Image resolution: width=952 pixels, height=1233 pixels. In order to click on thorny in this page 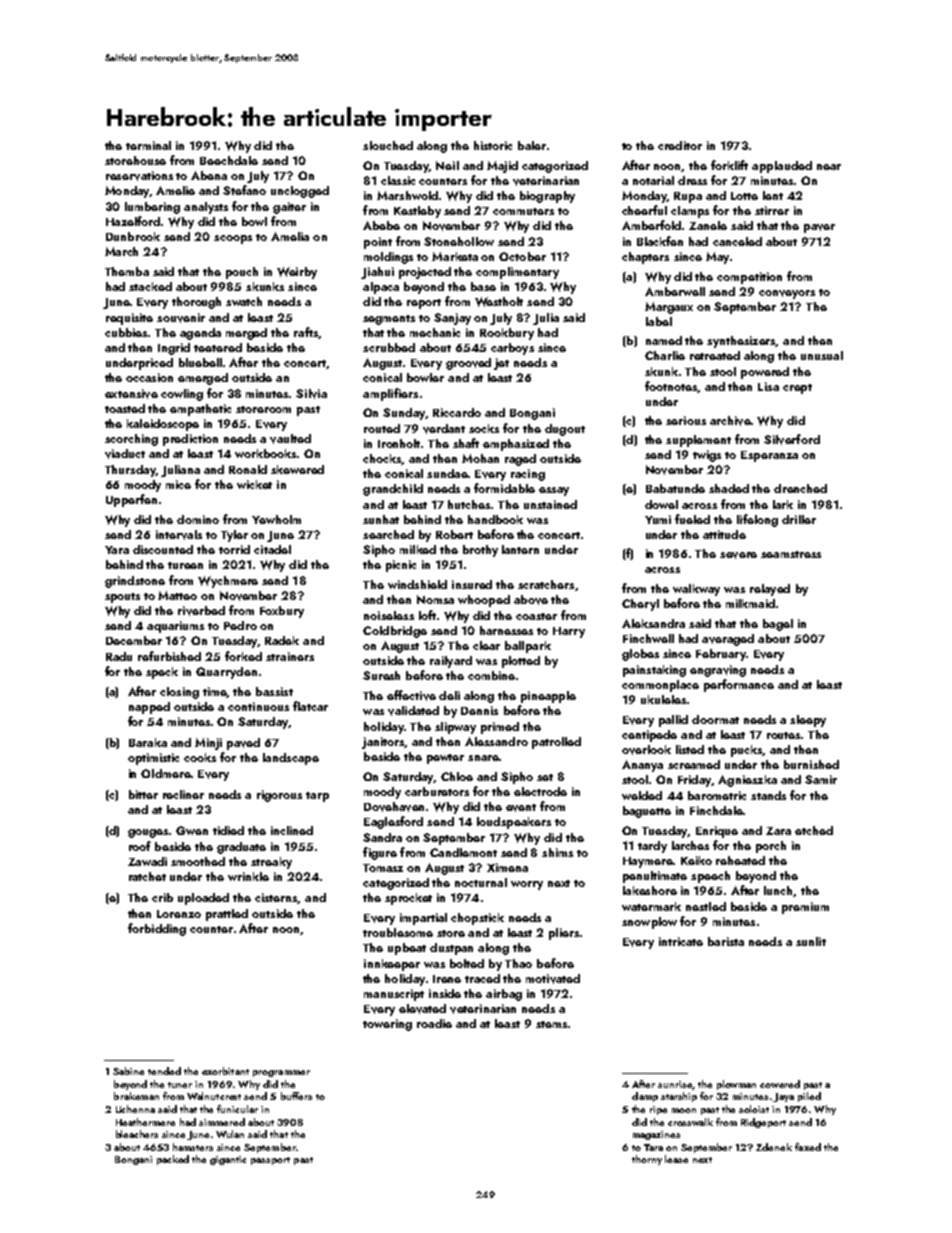, I will do `click(647, 1160)`.
